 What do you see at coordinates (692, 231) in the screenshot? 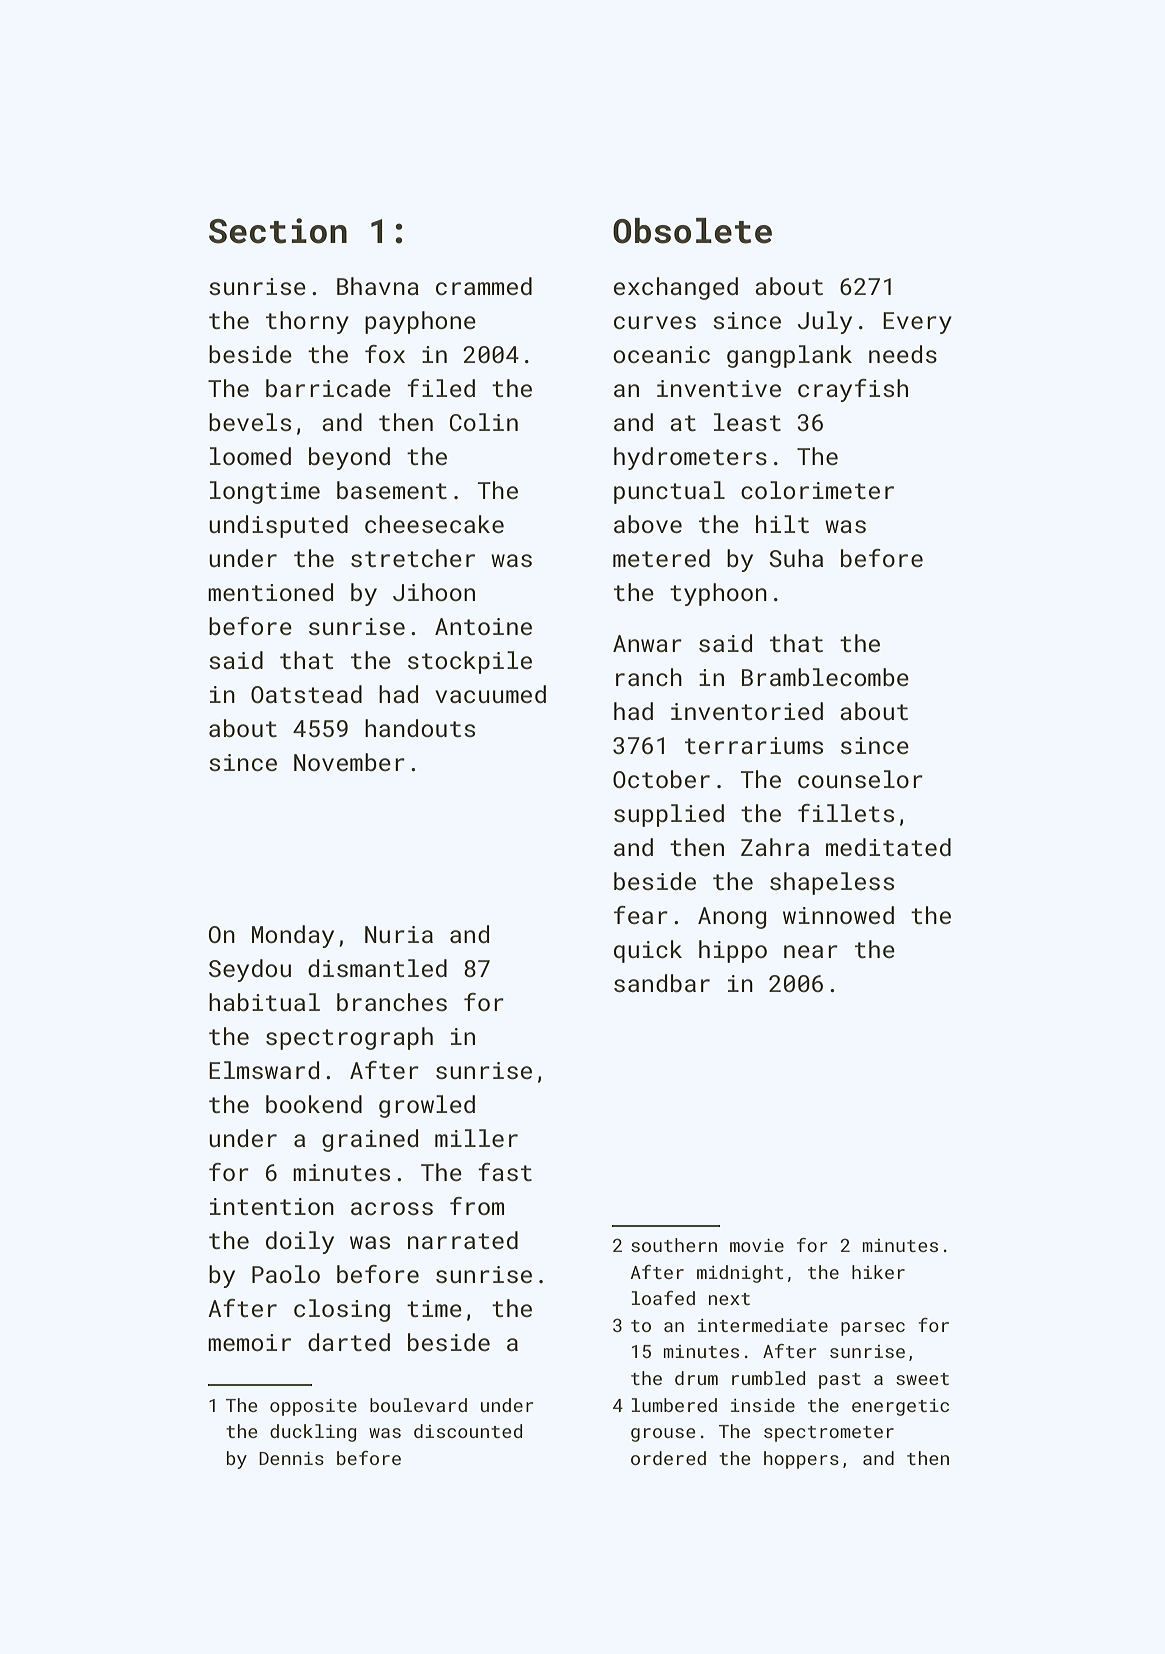
I see `Obsolete` at bounding box center [692, 231].
